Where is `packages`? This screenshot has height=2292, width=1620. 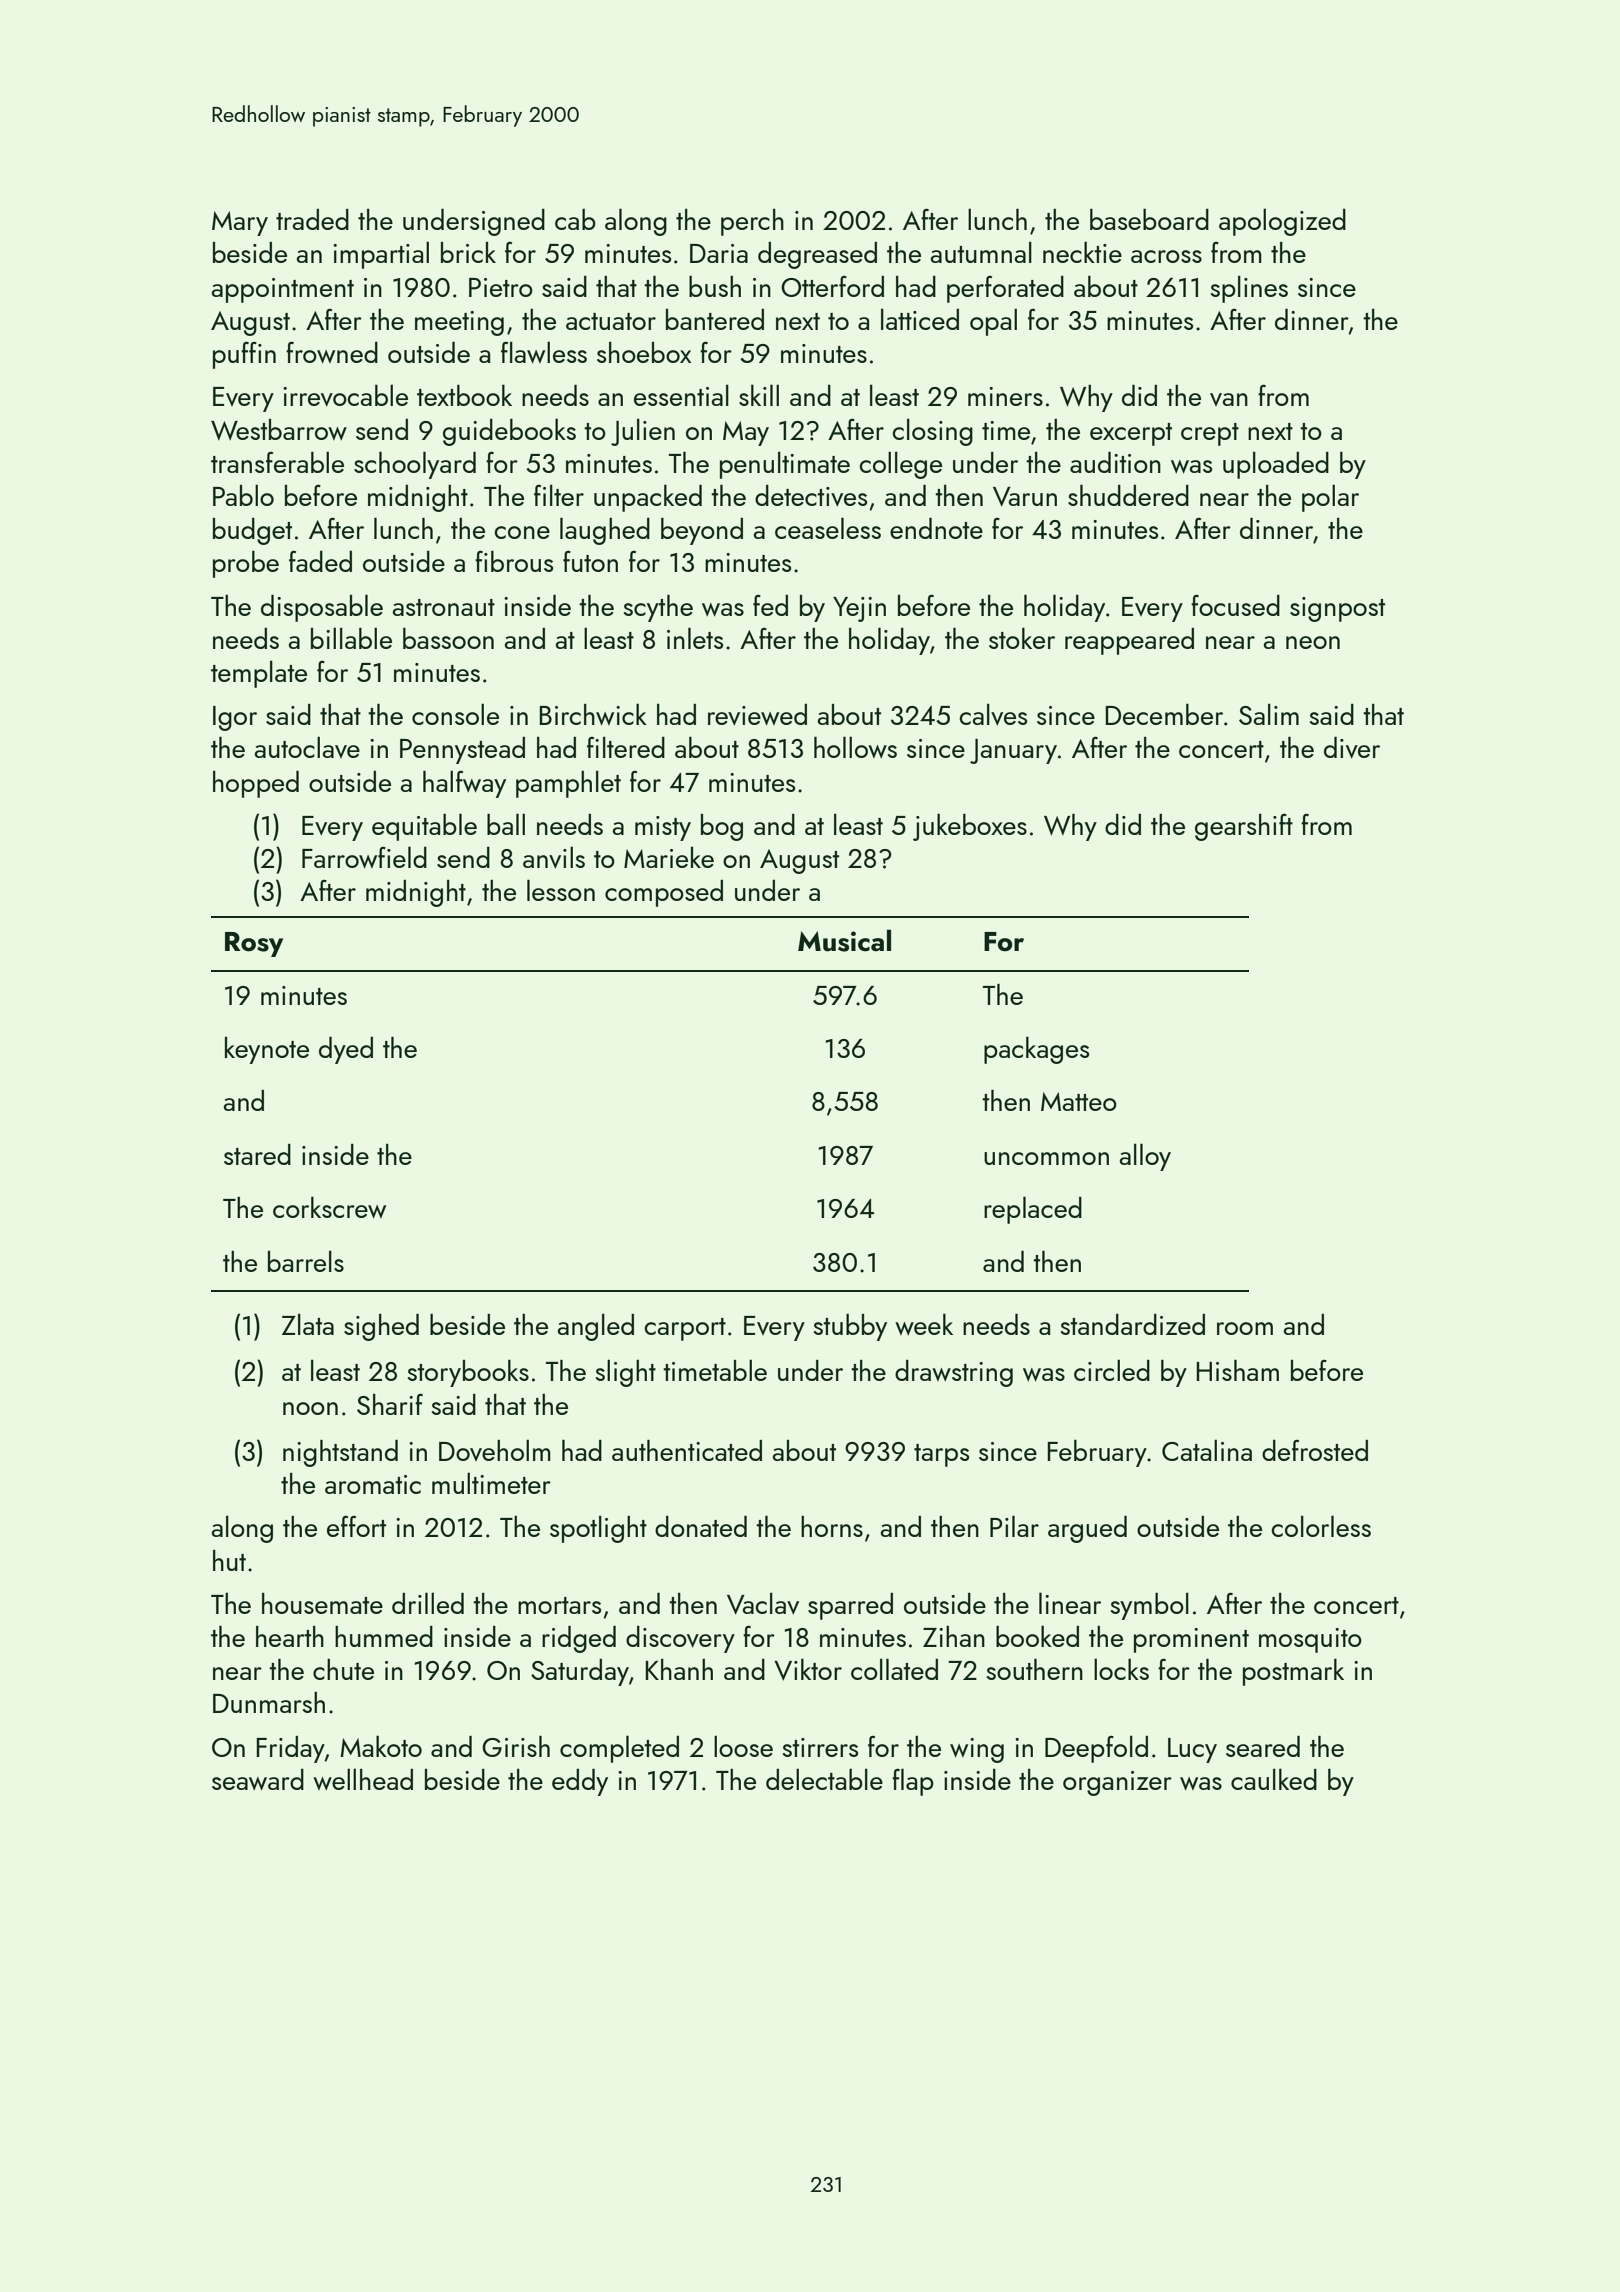 packages is located at coordinates (1036, 1050).
